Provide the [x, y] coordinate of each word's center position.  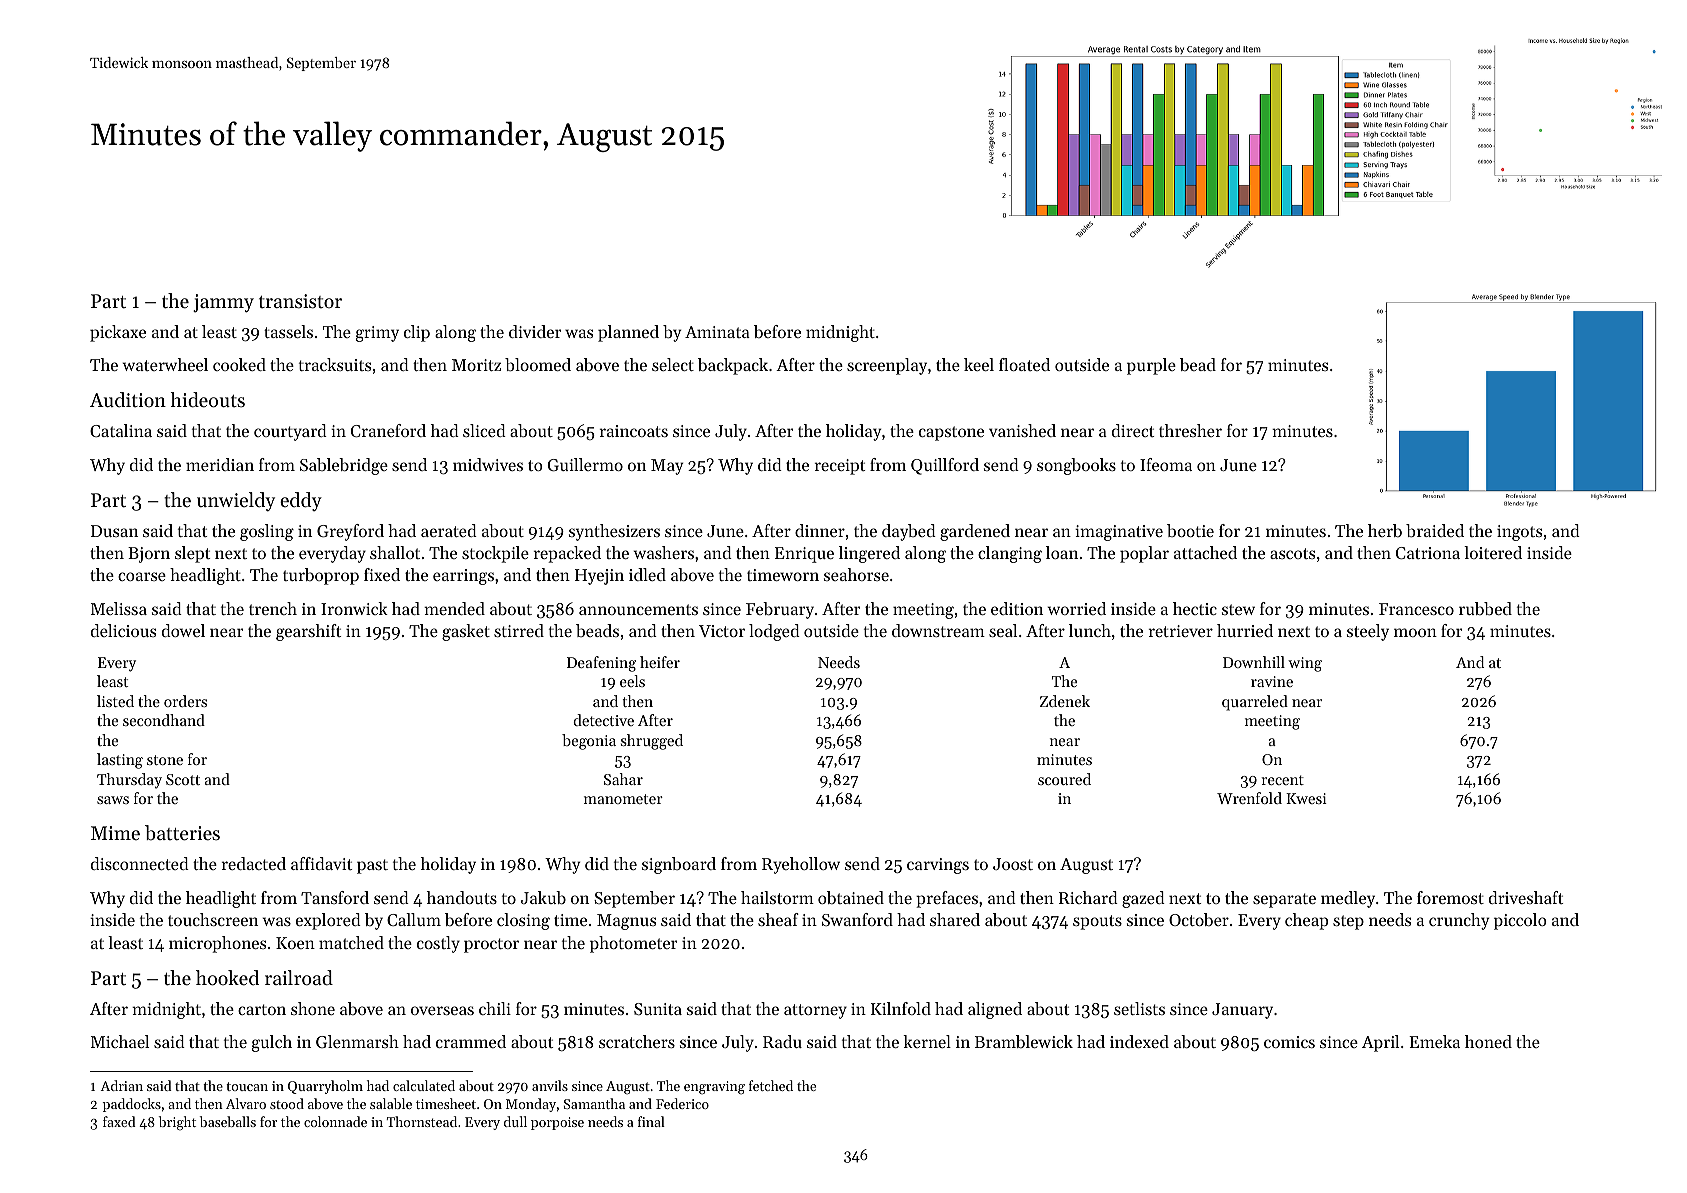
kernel [927, 1041]
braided [1435, 530]
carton [262, 1009]
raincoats [634, 431]
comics [1289, 1042]
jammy [223, 303]
